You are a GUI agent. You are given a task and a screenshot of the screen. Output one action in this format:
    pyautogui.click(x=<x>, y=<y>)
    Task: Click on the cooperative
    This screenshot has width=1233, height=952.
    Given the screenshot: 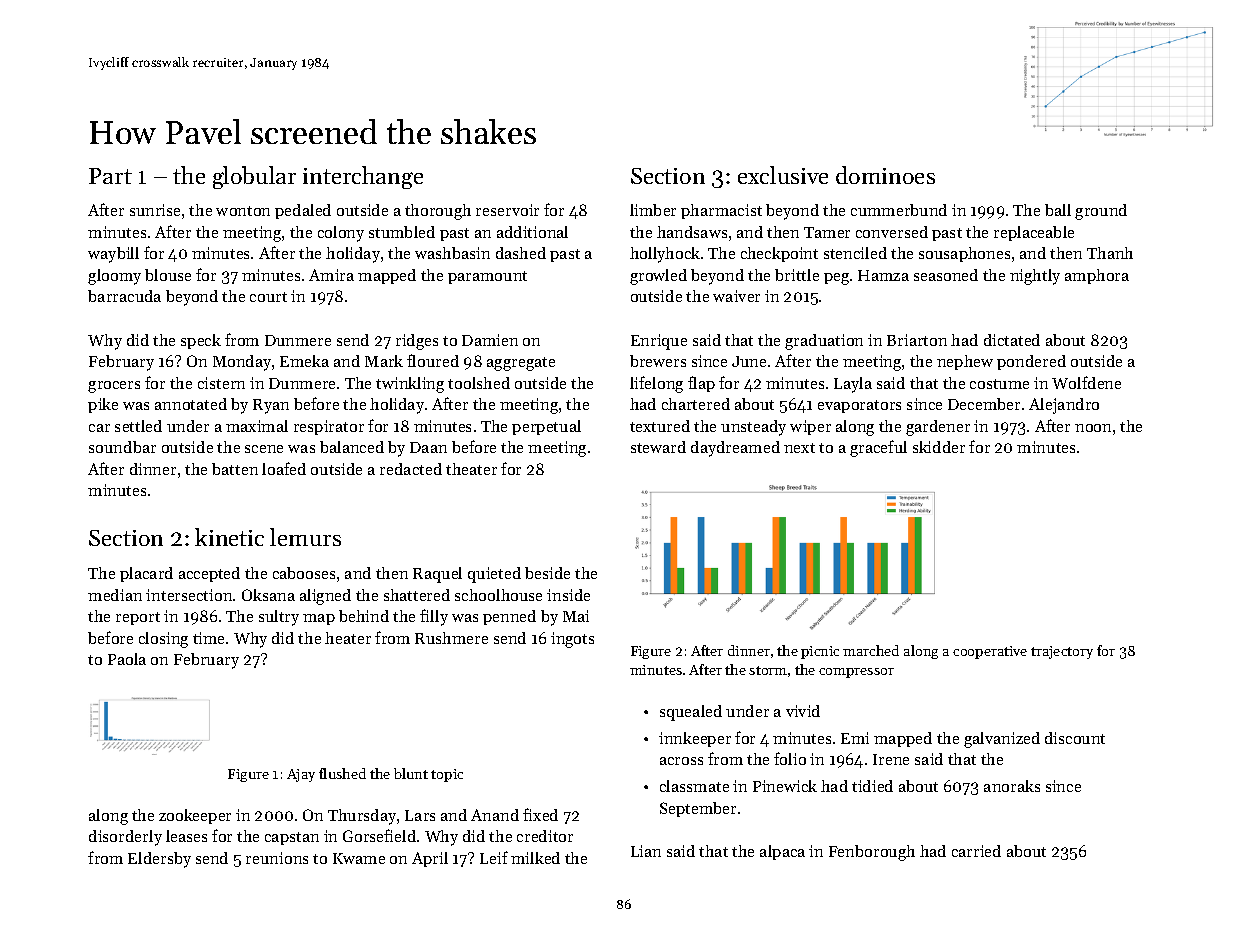 What is the action you would take?
    pyautogui.click(x=990, y=652)
